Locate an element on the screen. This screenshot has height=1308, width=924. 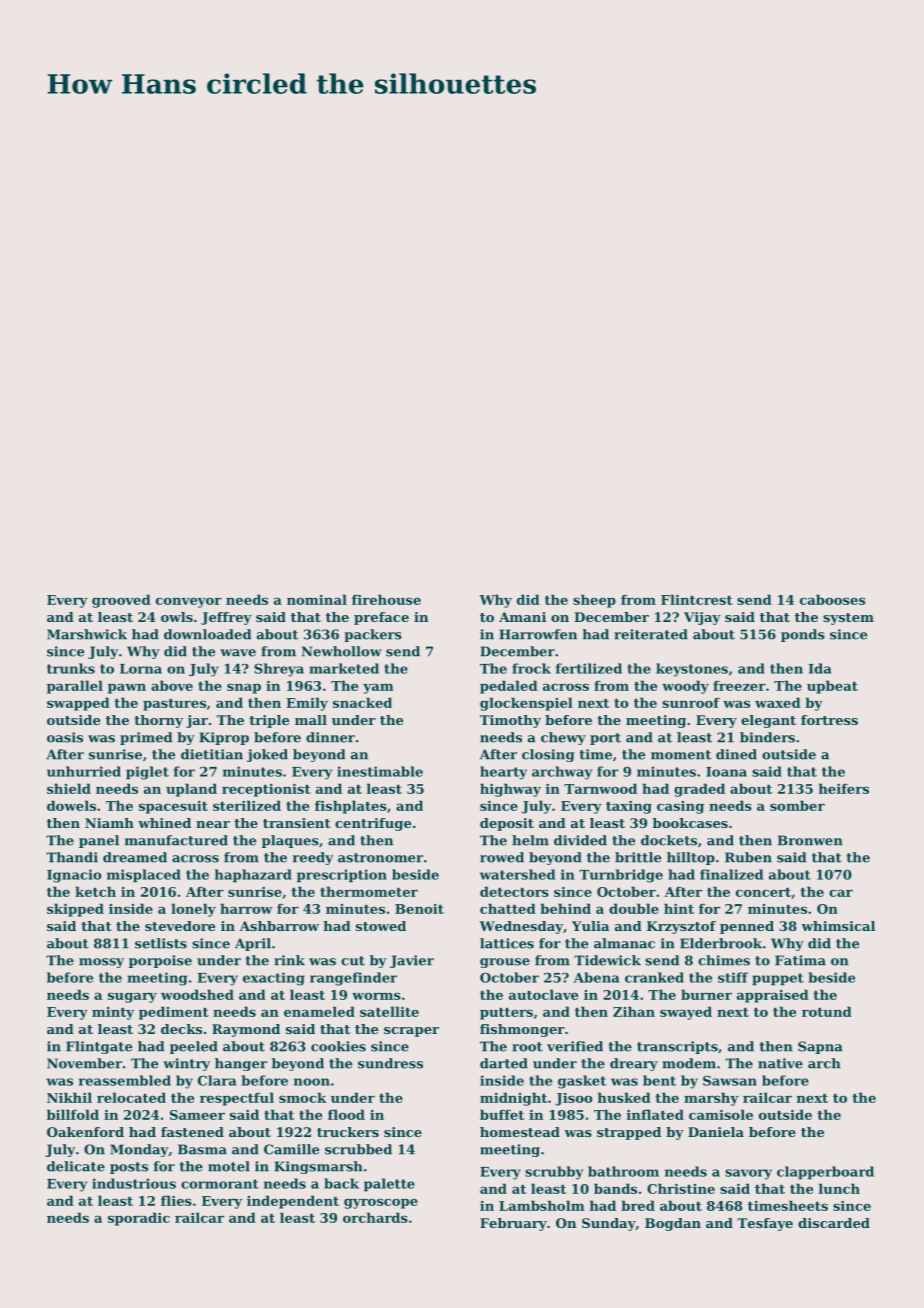
satellite is located at coordinates (389, 1011).
